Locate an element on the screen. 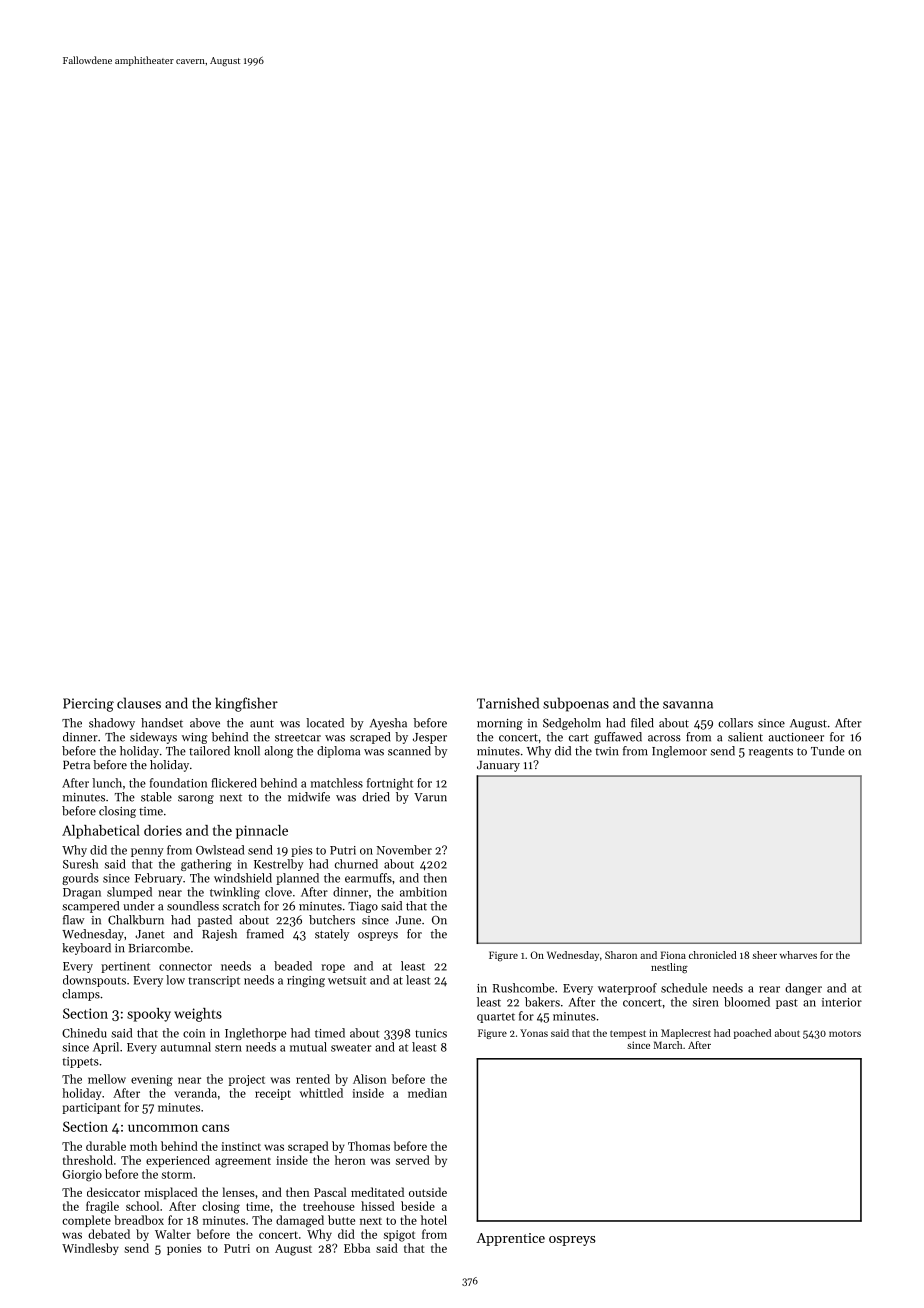 The width and height of the screenshot is (924, 1308). motors is located at coordinates (845, 1034).
